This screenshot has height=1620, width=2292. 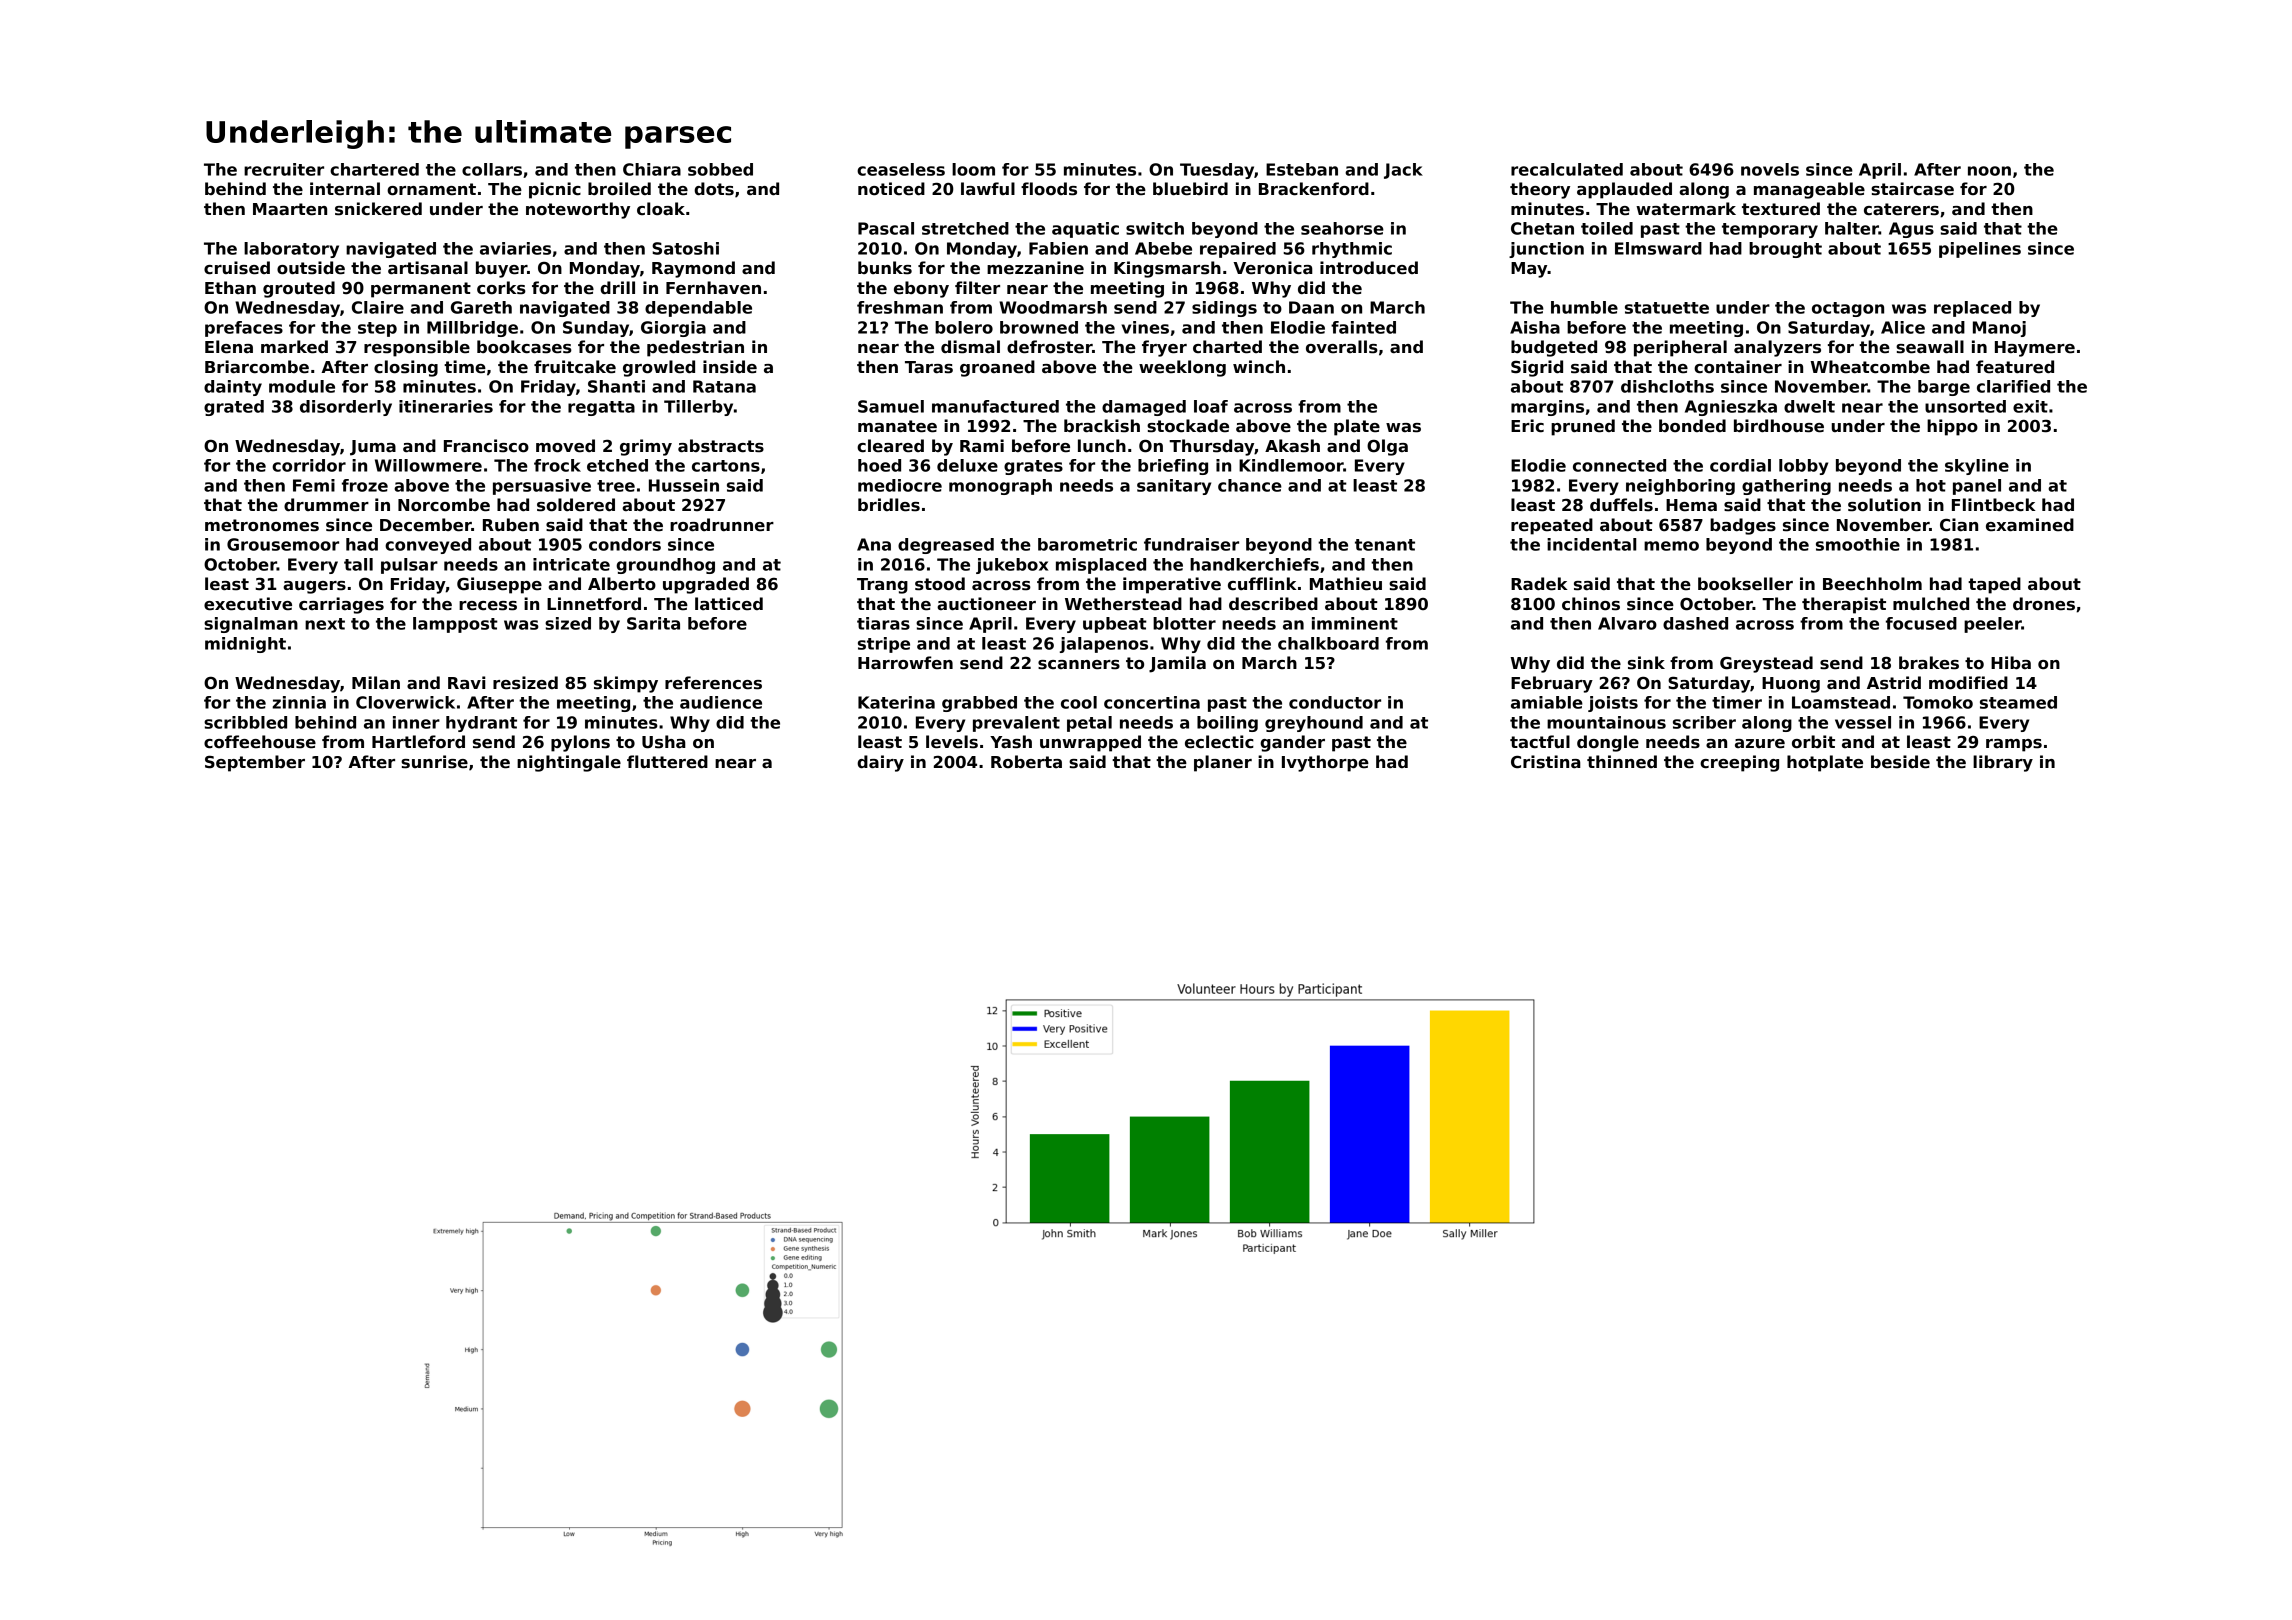 I want to click on noon, so click(x=1989, y=171).
